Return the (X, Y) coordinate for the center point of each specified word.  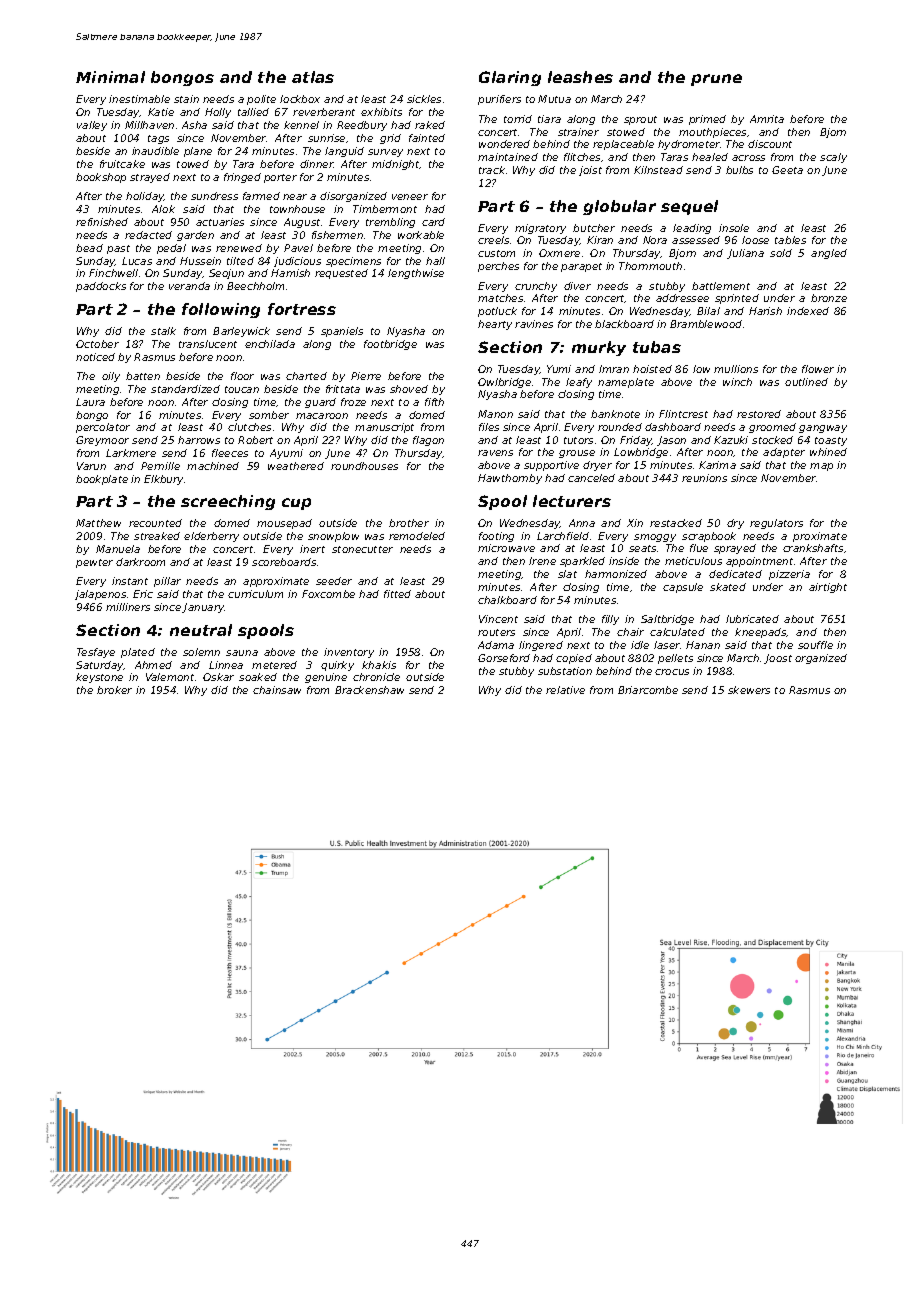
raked (430, 125)
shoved (409, 389)
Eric (143, 594)
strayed (150, 178)
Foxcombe (328, 594)
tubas (657, 347)
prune (716, 80)
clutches (249, 427)
